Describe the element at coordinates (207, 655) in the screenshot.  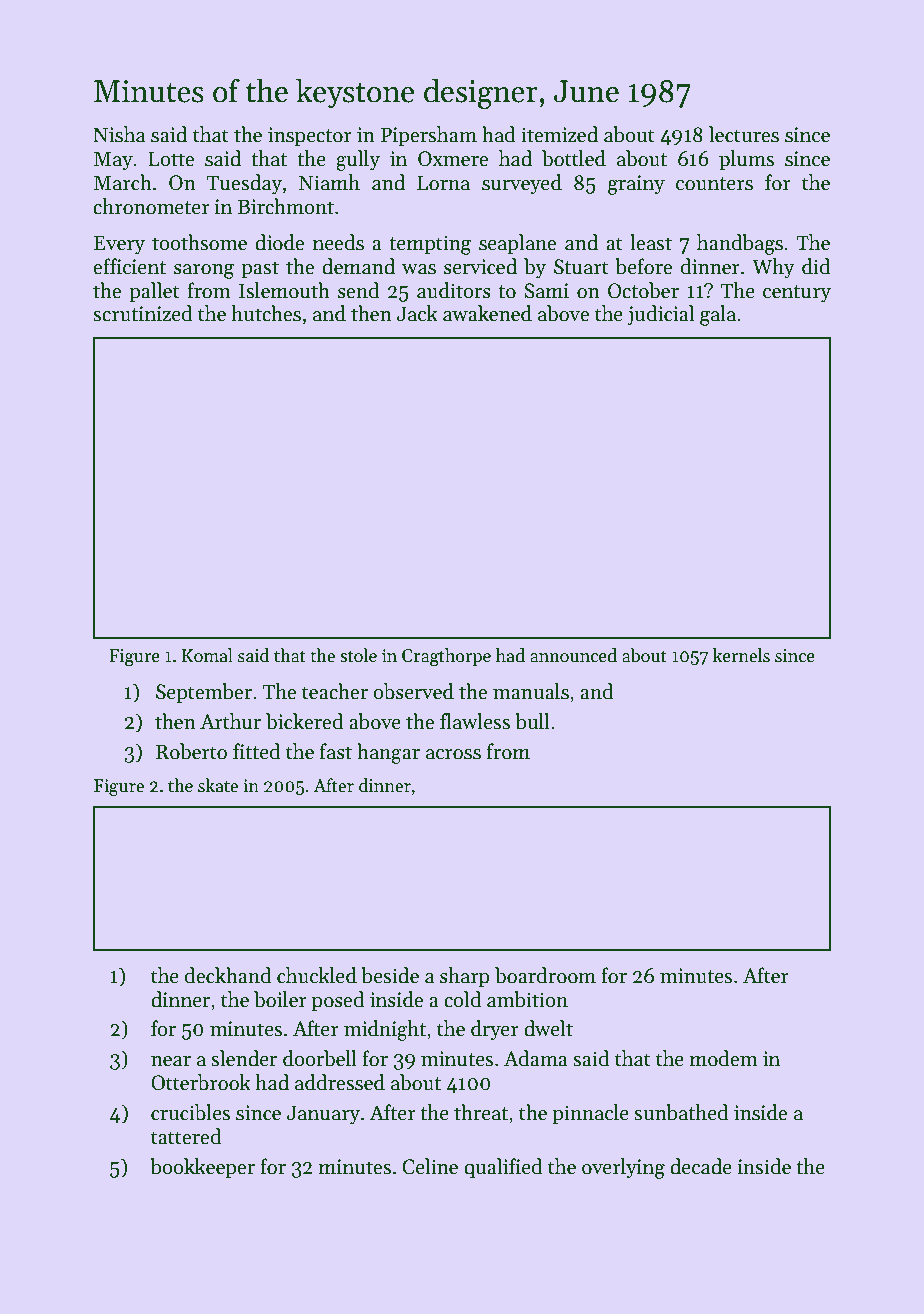
I see `Komal` at that location.
